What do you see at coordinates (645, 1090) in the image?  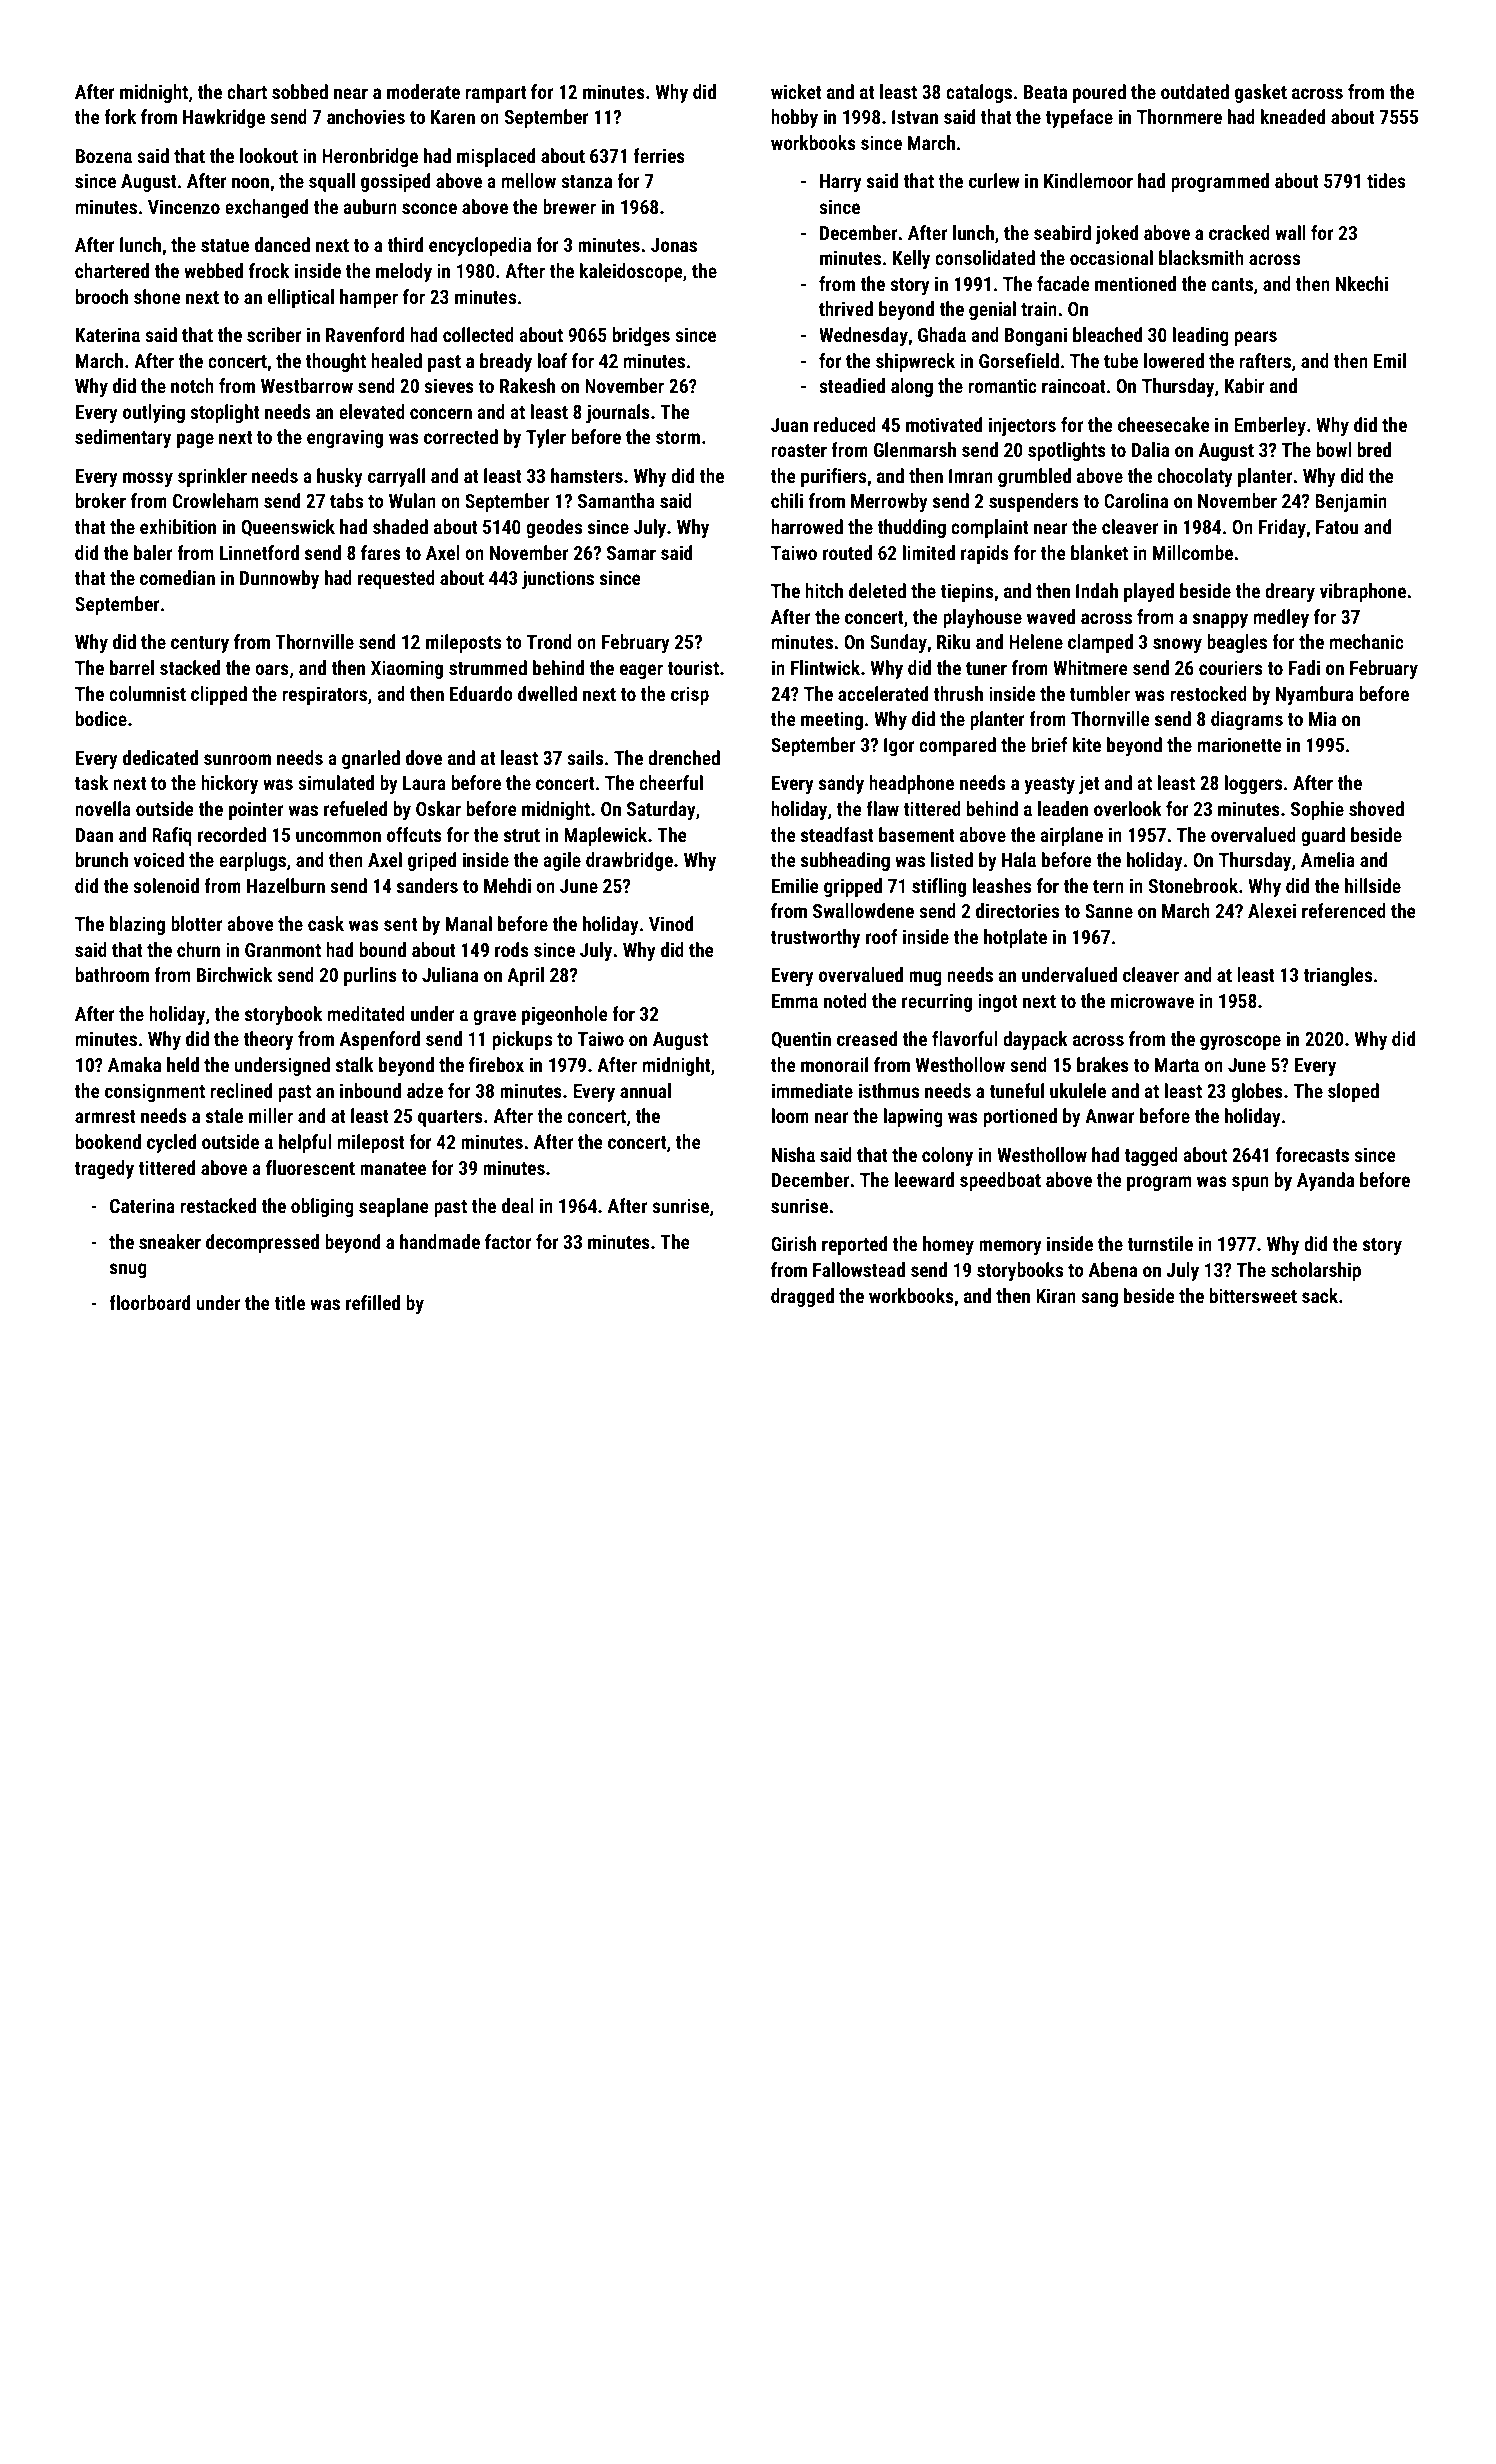 I see `annual` at bounding box center [645, 1090].
